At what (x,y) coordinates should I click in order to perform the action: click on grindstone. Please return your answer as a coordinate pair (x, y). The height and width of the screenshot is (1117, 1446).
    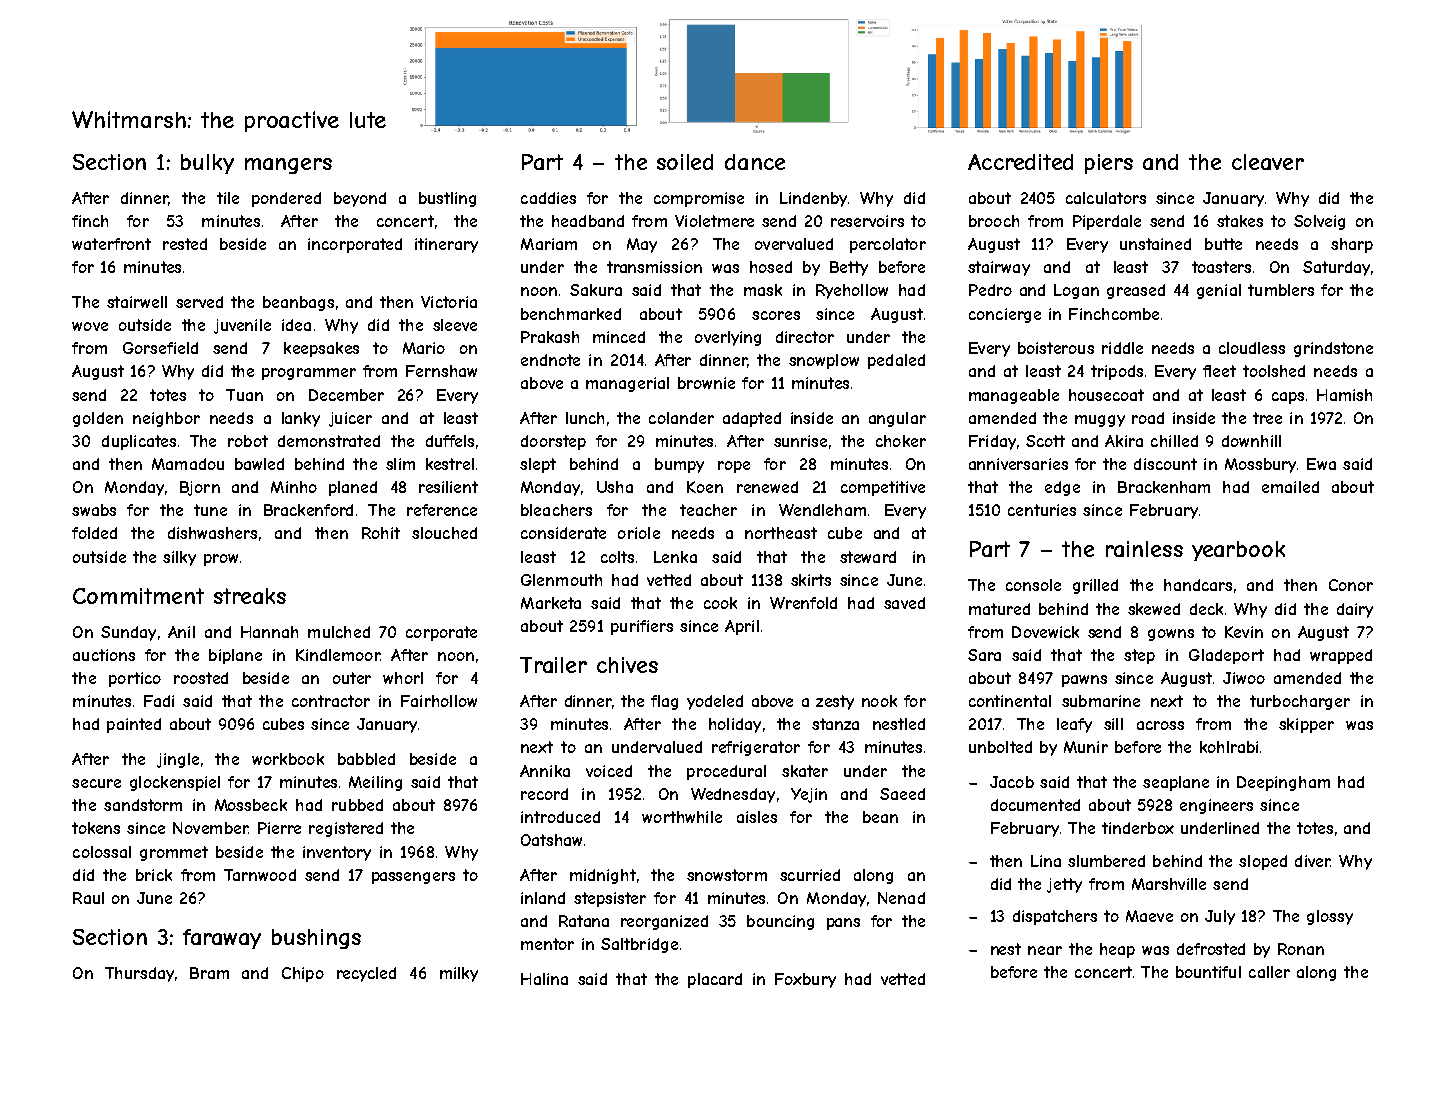
    Looking at the image, I should click on (1333, 349).
